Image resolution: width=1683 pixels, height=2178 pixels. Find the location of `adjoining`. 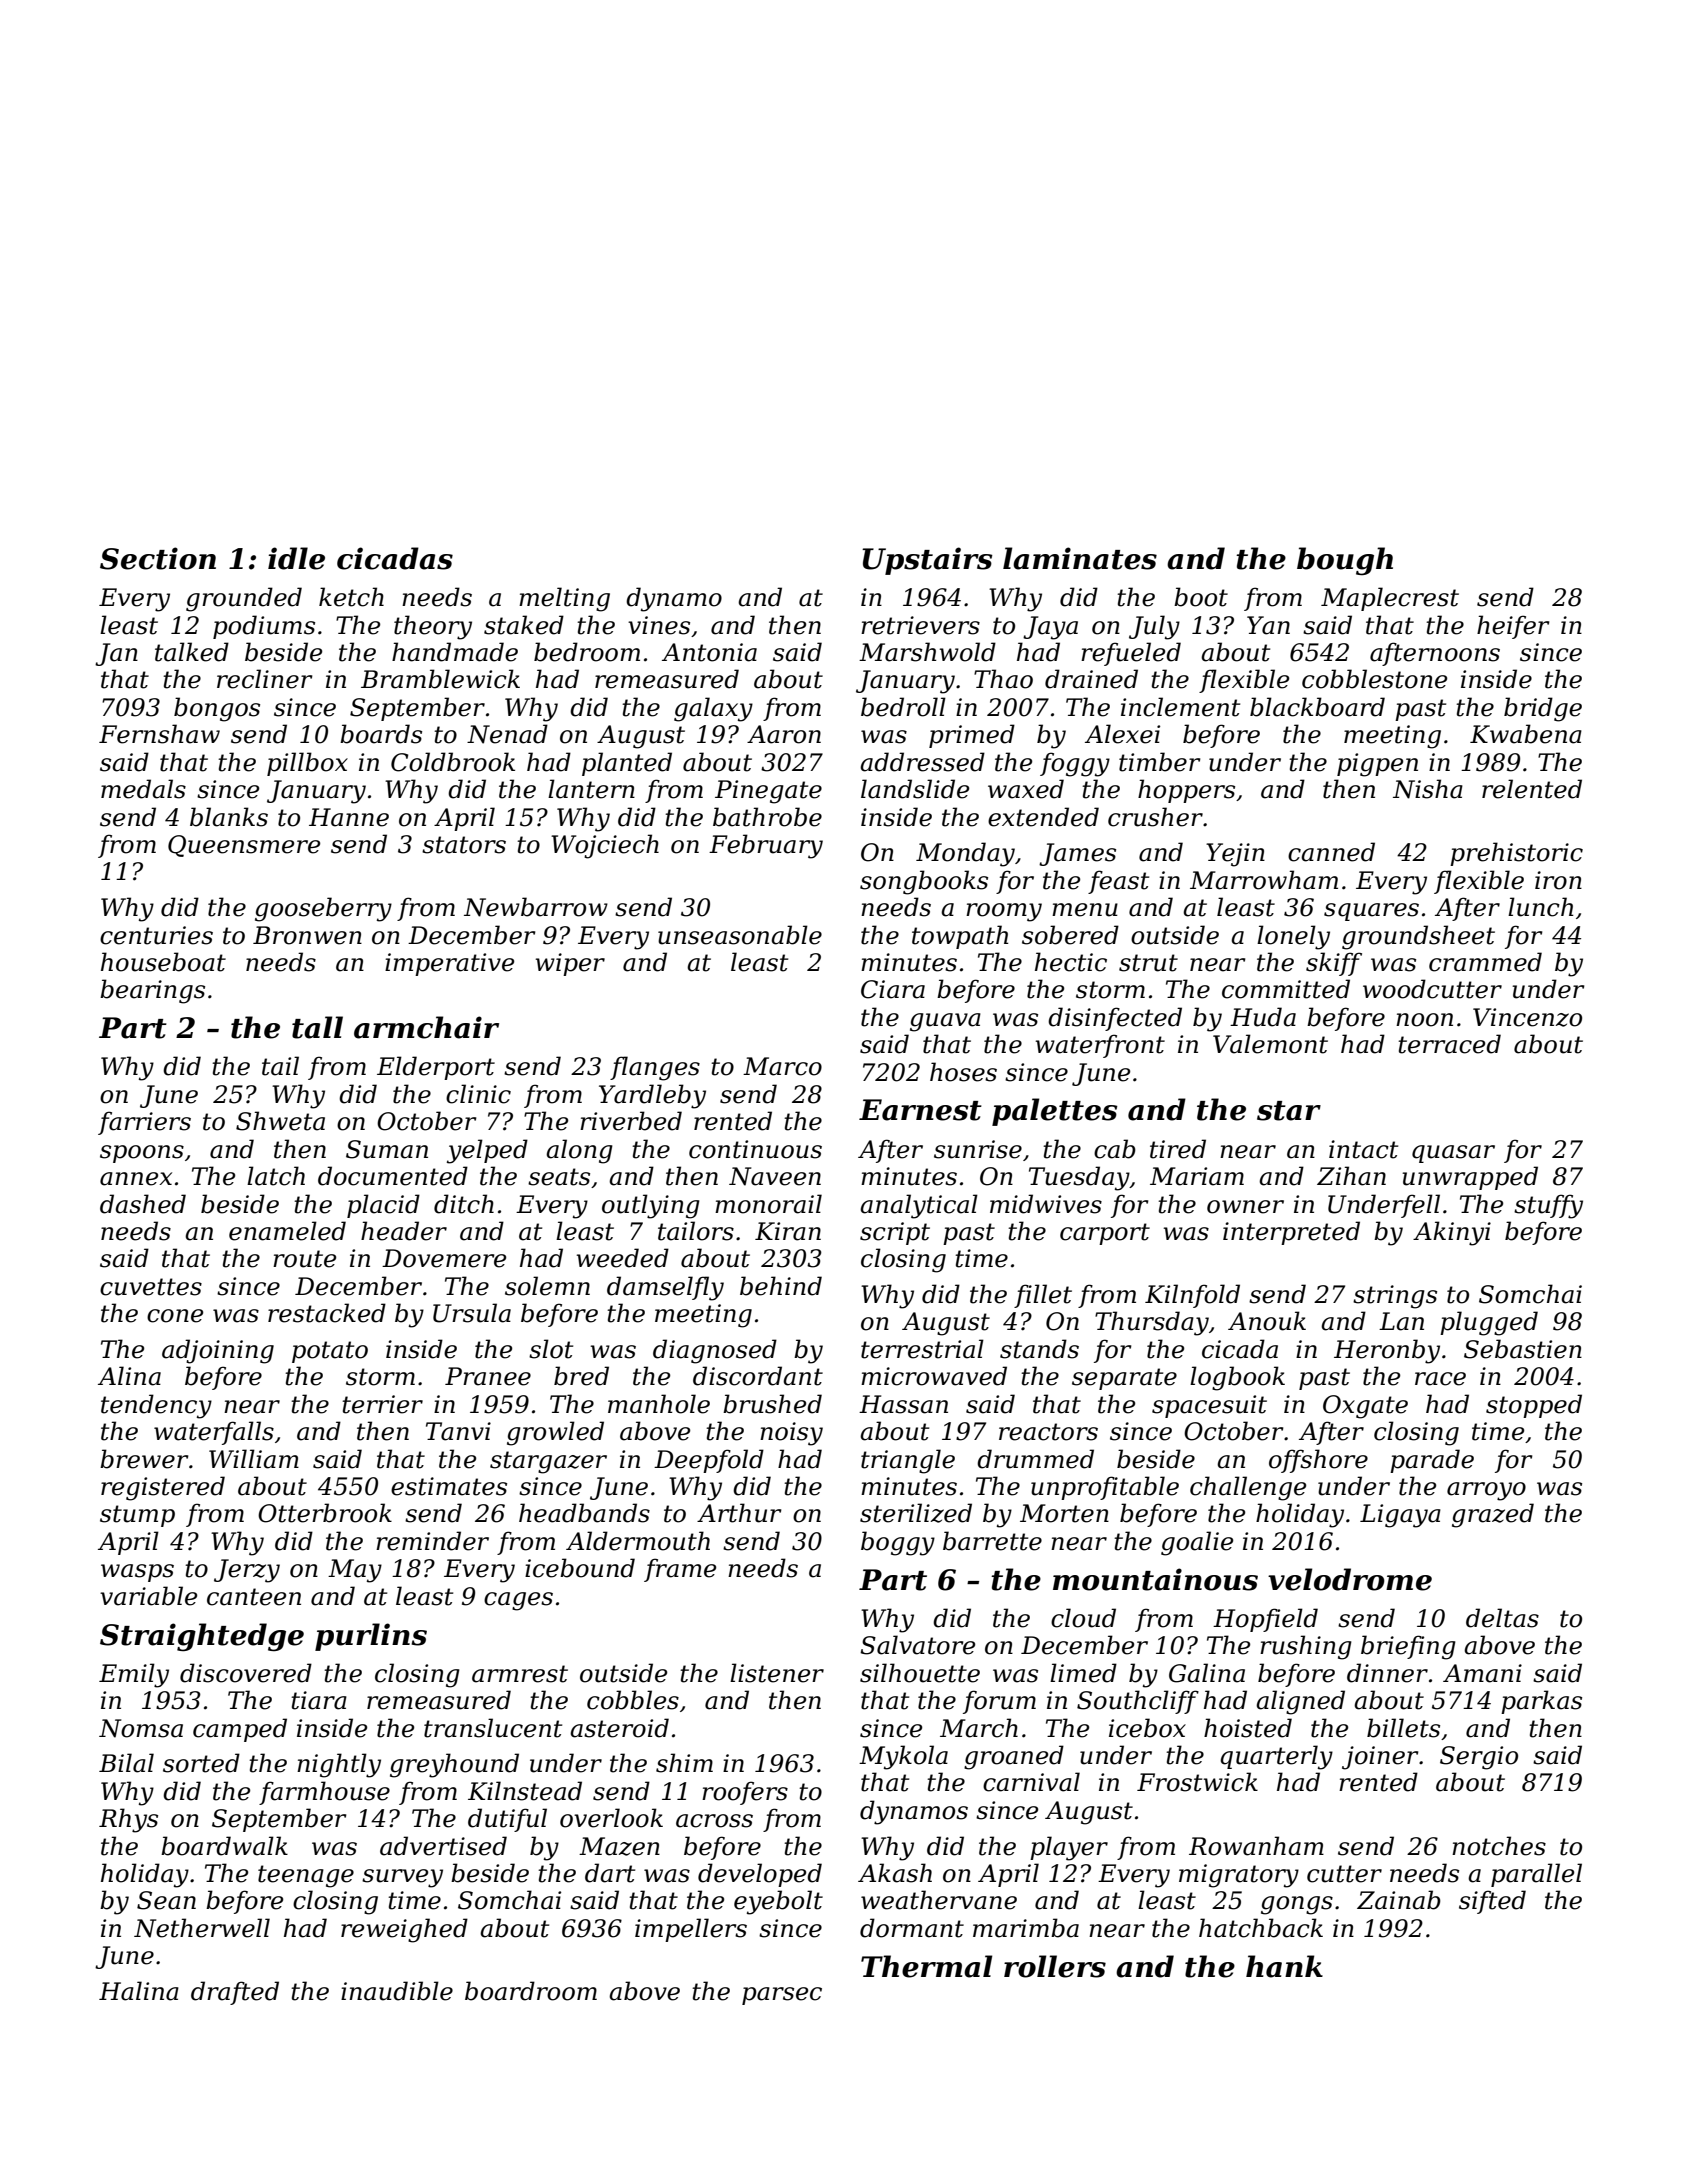

adjoining is located at coordinates (218, 1351).
